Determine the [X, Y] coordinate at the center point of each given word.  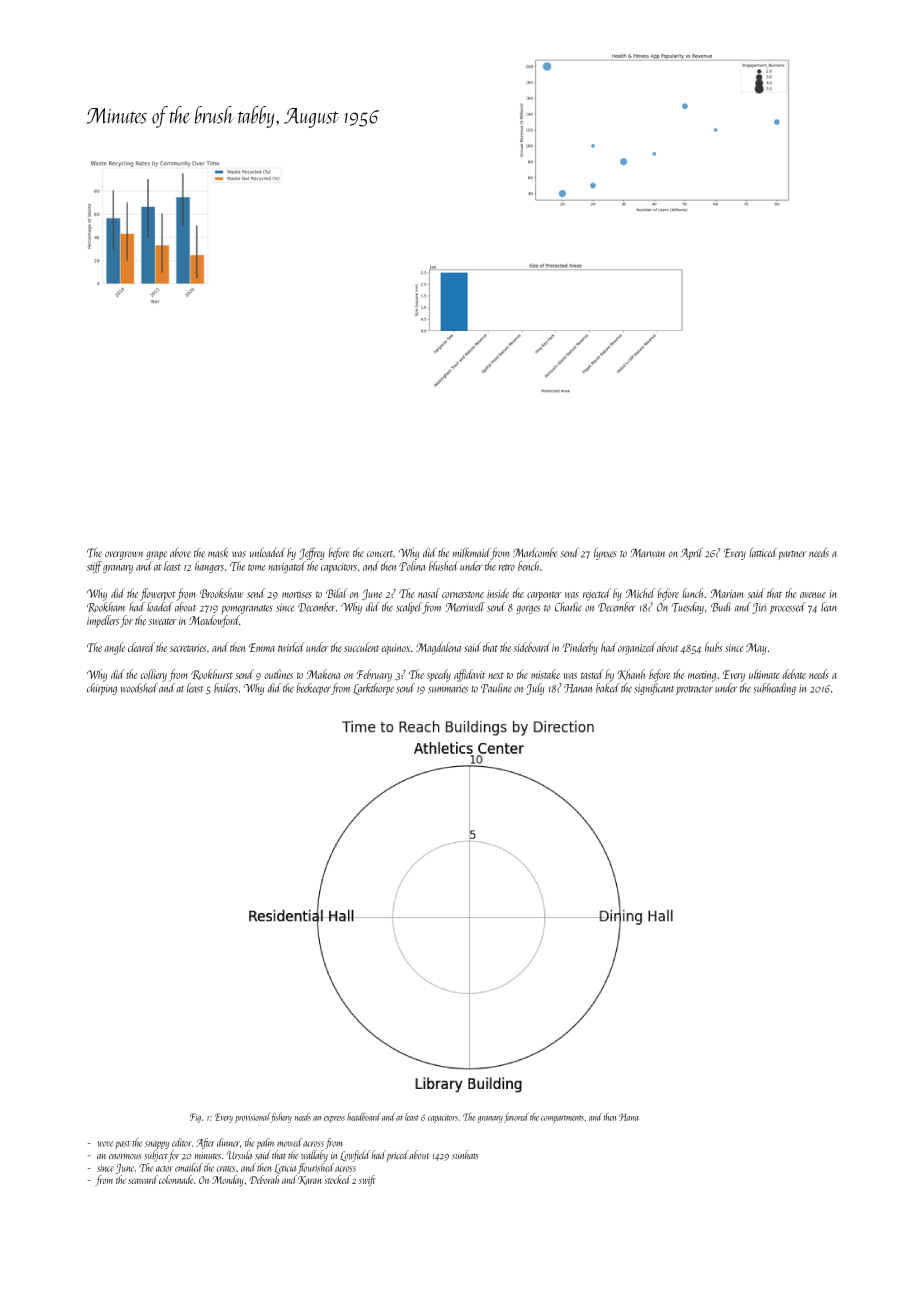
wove [106, 1144]
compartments [562, 1119]
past [122, 1145]
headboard [364, 1116]
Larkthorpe [373, 689]
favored [516, 1117]
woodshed [139, 688]
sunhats [465, 1155]
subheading [774, 689]
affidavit [469, 675]
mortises [297, 594]
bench [529, 566]
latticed [763, 552]
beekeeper [313, 689]
